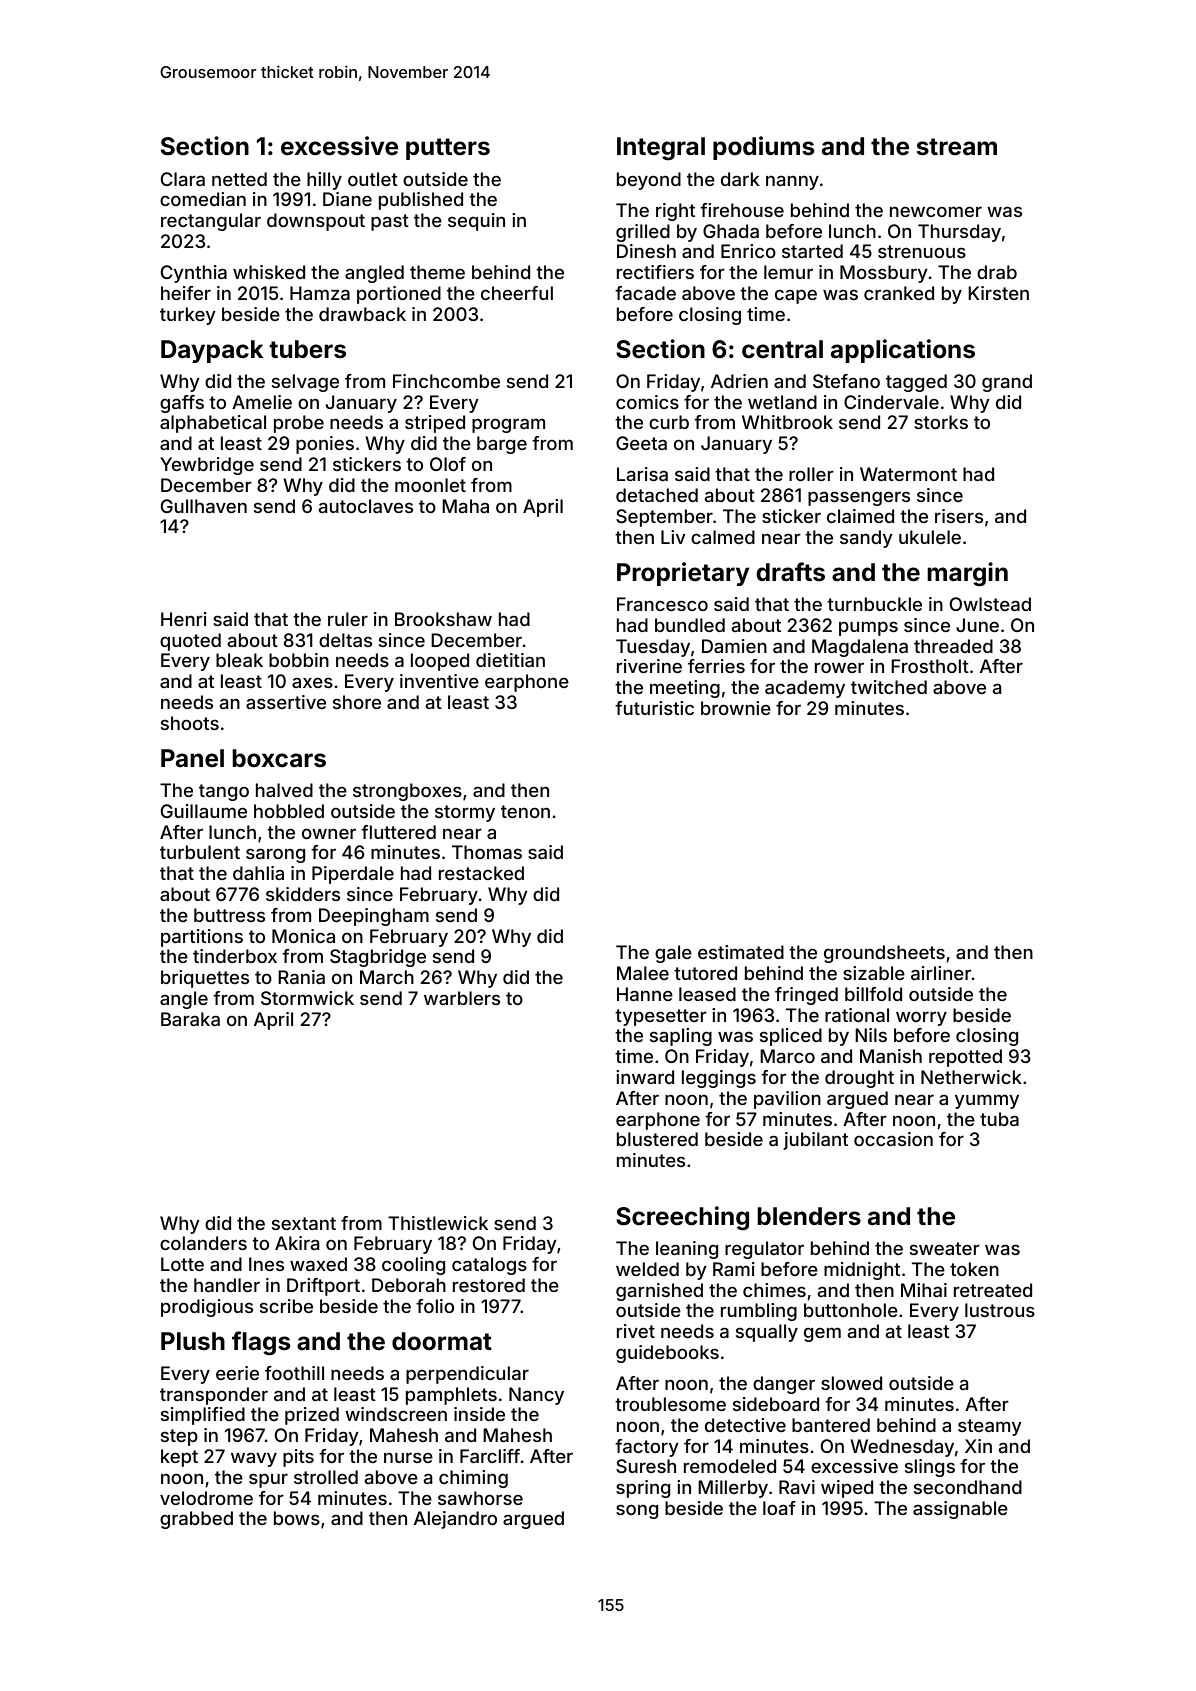 This screenshot has width=1196, height=1691. What do you see at coordinates (183, 179) in the screenshot?
I see `Clara` at bounding box center [183, 179].
